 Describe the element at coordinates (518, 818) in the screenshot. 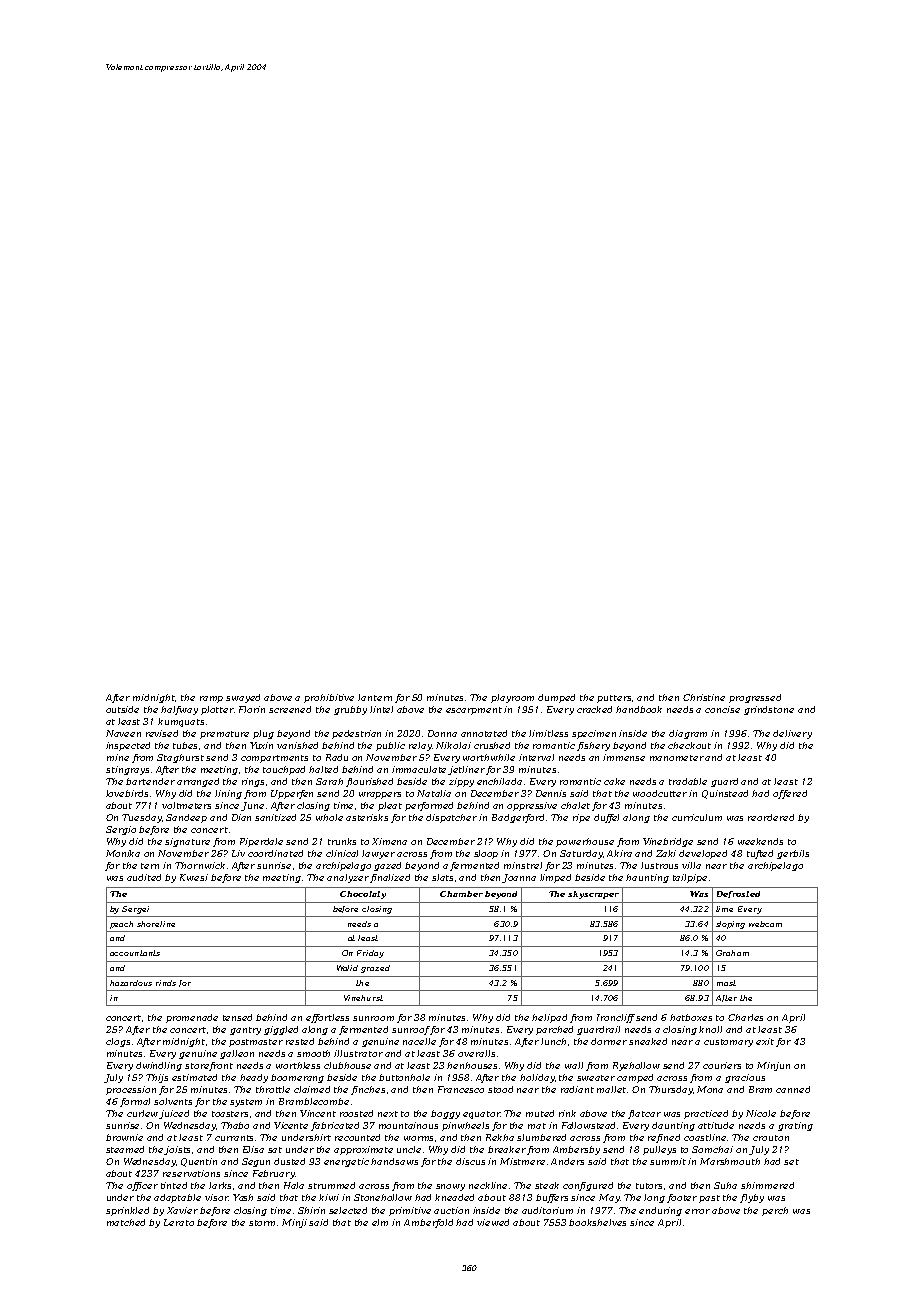

I see `Badgerford` at that location.
